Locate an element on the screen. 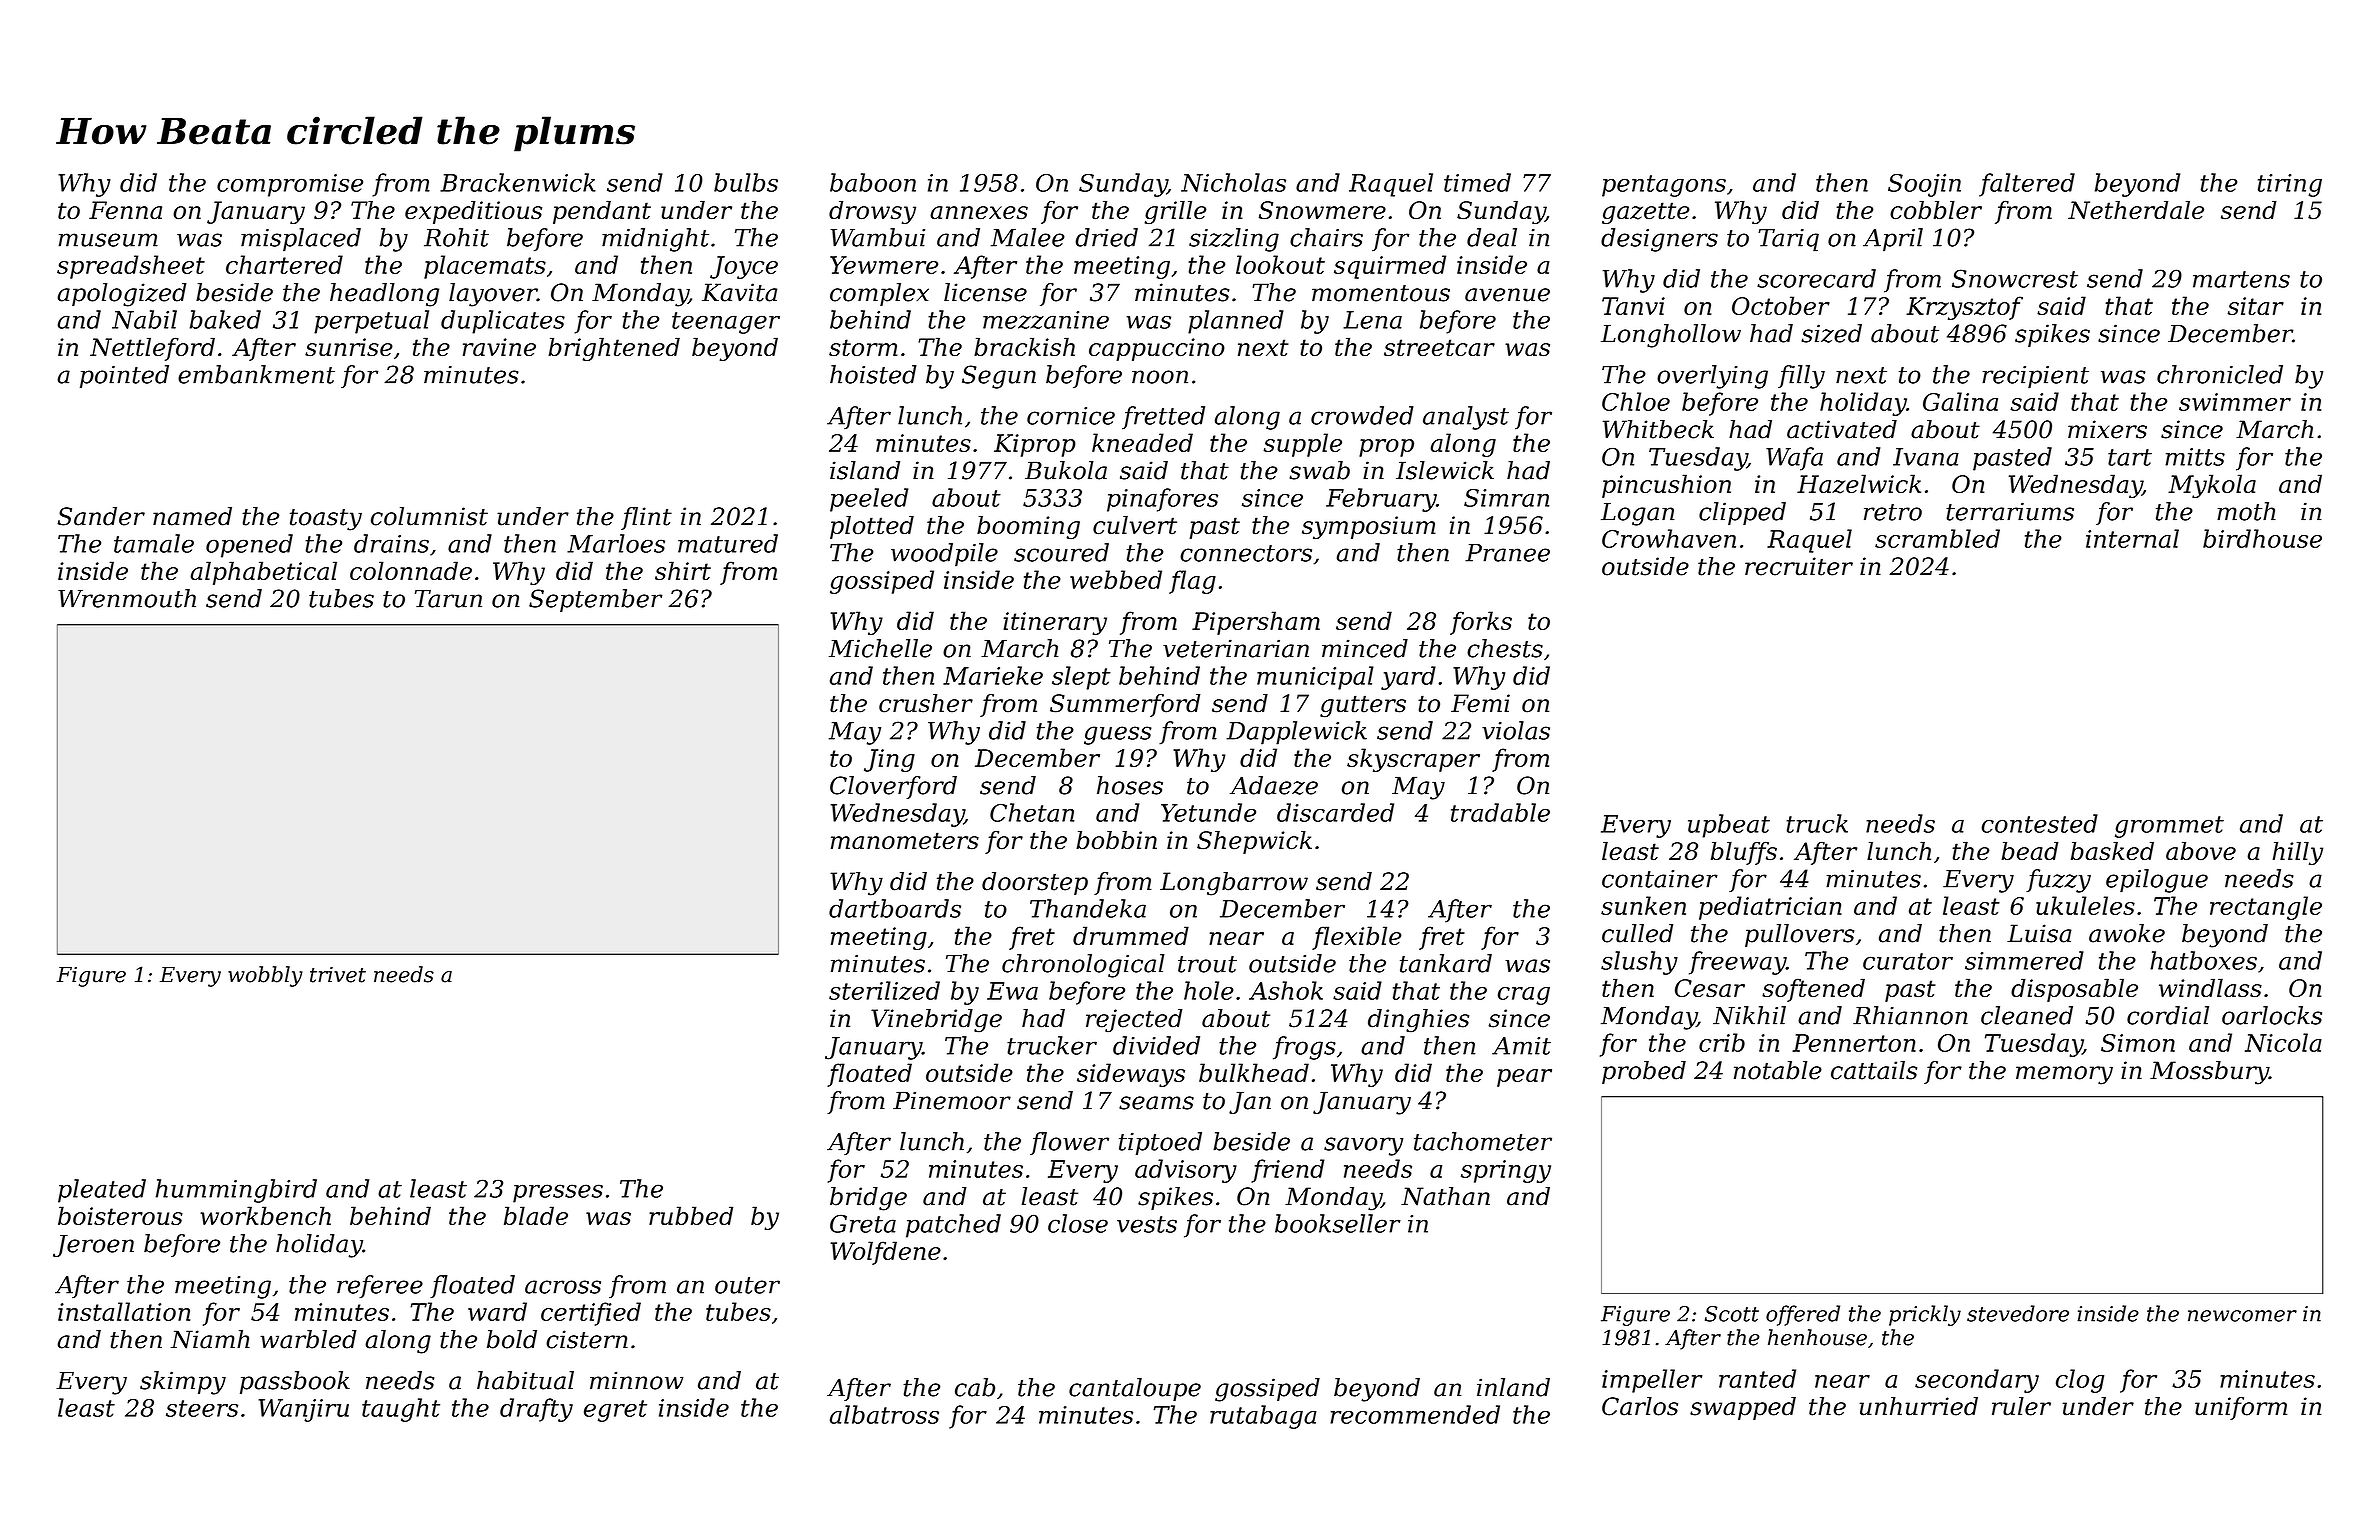  Wambui is located at coordinates (877, 237).
